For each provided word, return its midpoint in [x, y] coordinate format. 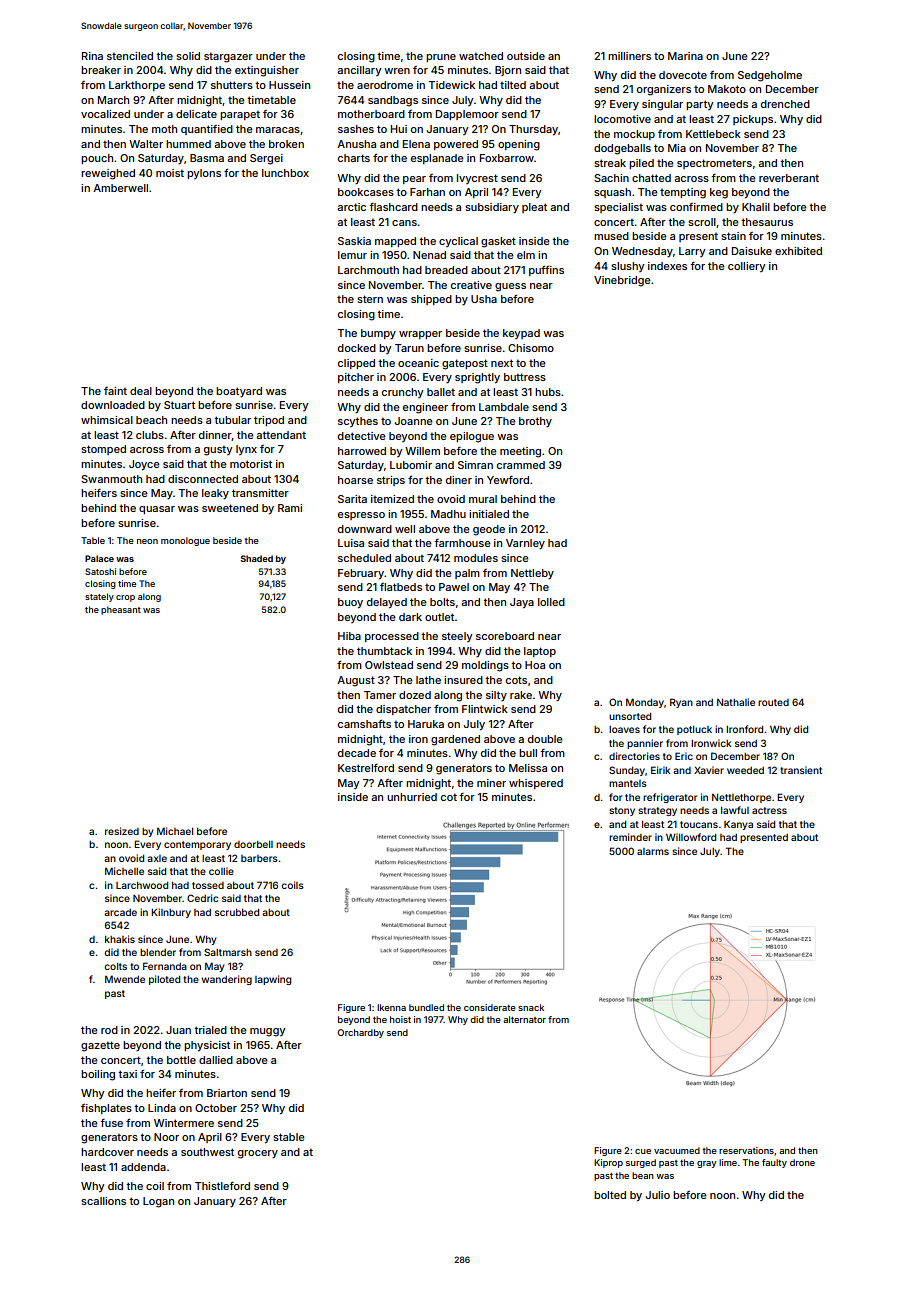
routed [773, 702]
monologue [185, 541]
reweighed [108, 174]
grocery [258, 1154]
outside [526, 56]
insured [463, 680]
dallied [216, 1060]
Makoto [727, 89]
